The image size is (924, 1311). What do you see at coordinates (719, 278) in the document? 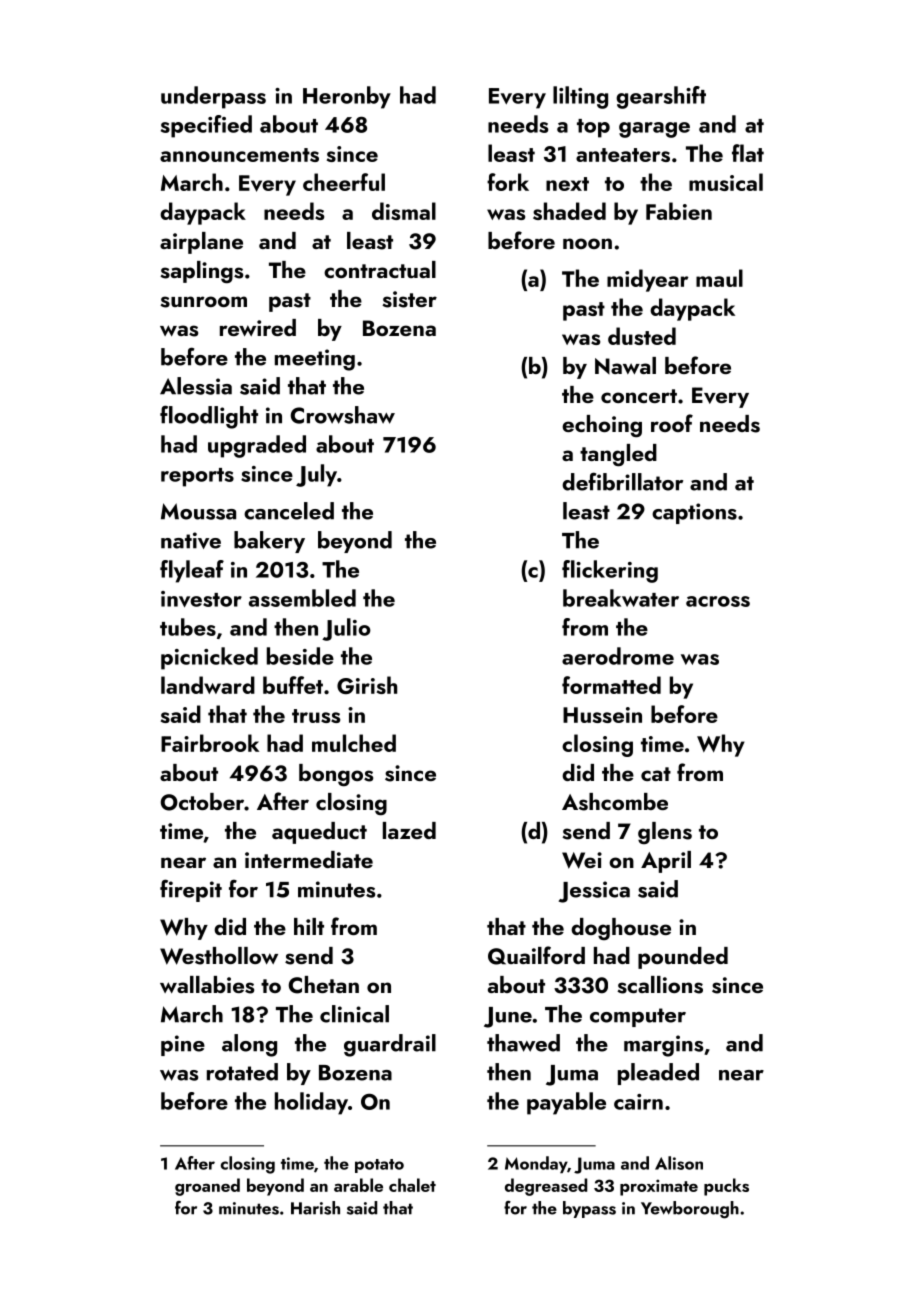
I see `maul` at bounding box center [719, 278].
